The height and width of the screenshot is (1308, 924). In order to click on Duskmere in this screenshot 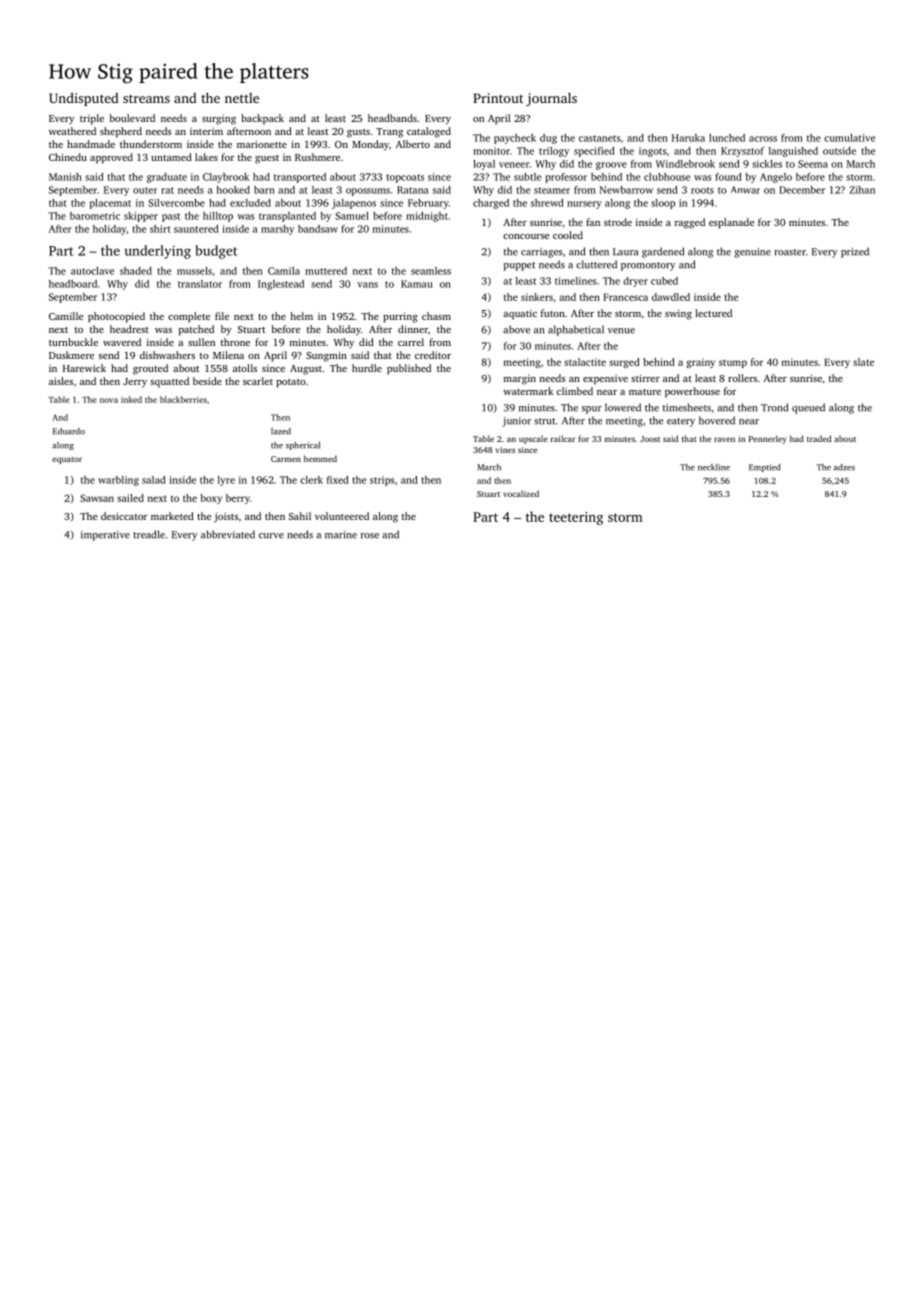, I will do `click(71, 355)`.
